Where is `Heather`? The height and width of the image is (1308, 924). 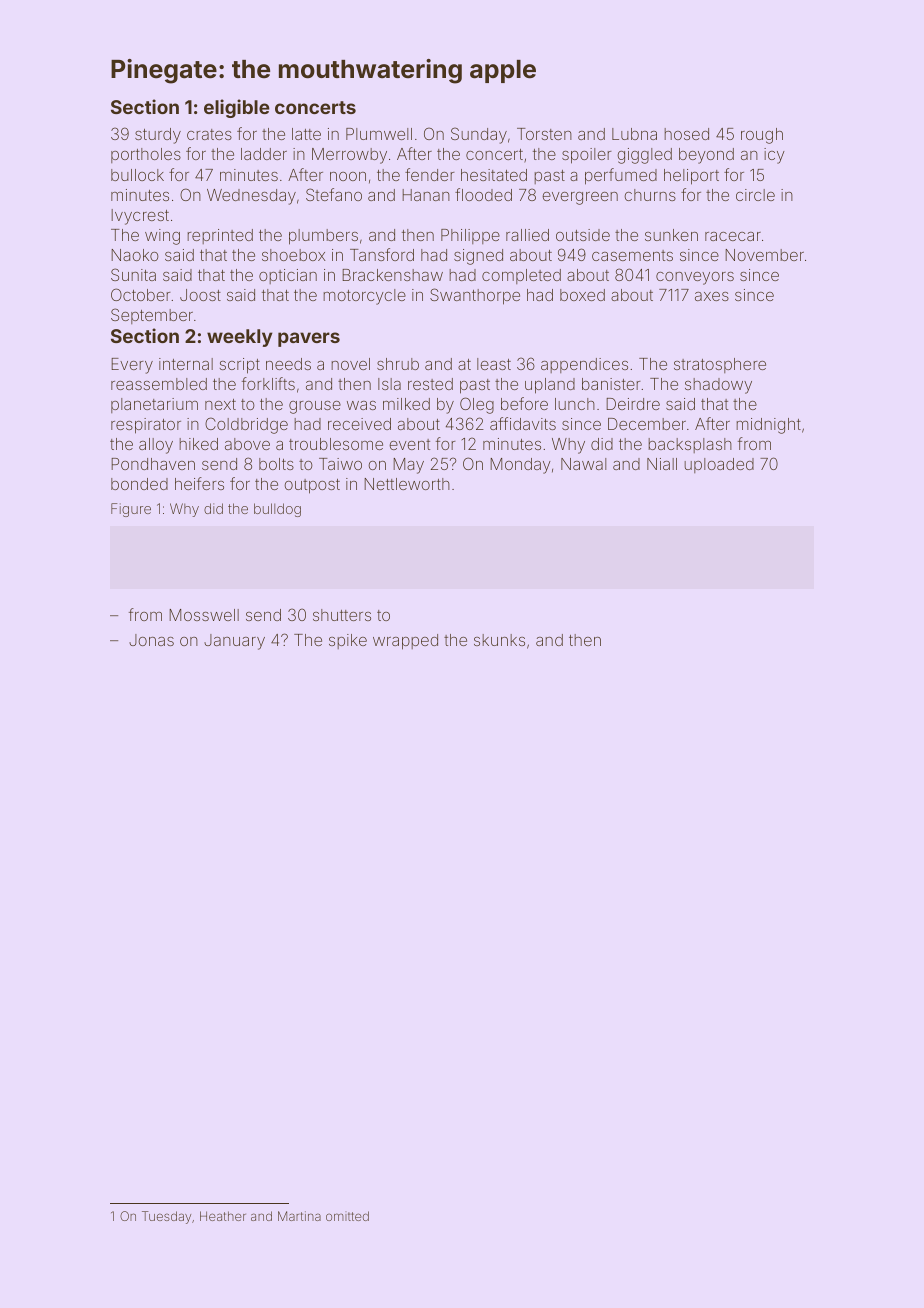 Heather is located at coordinates (223, 1216).
